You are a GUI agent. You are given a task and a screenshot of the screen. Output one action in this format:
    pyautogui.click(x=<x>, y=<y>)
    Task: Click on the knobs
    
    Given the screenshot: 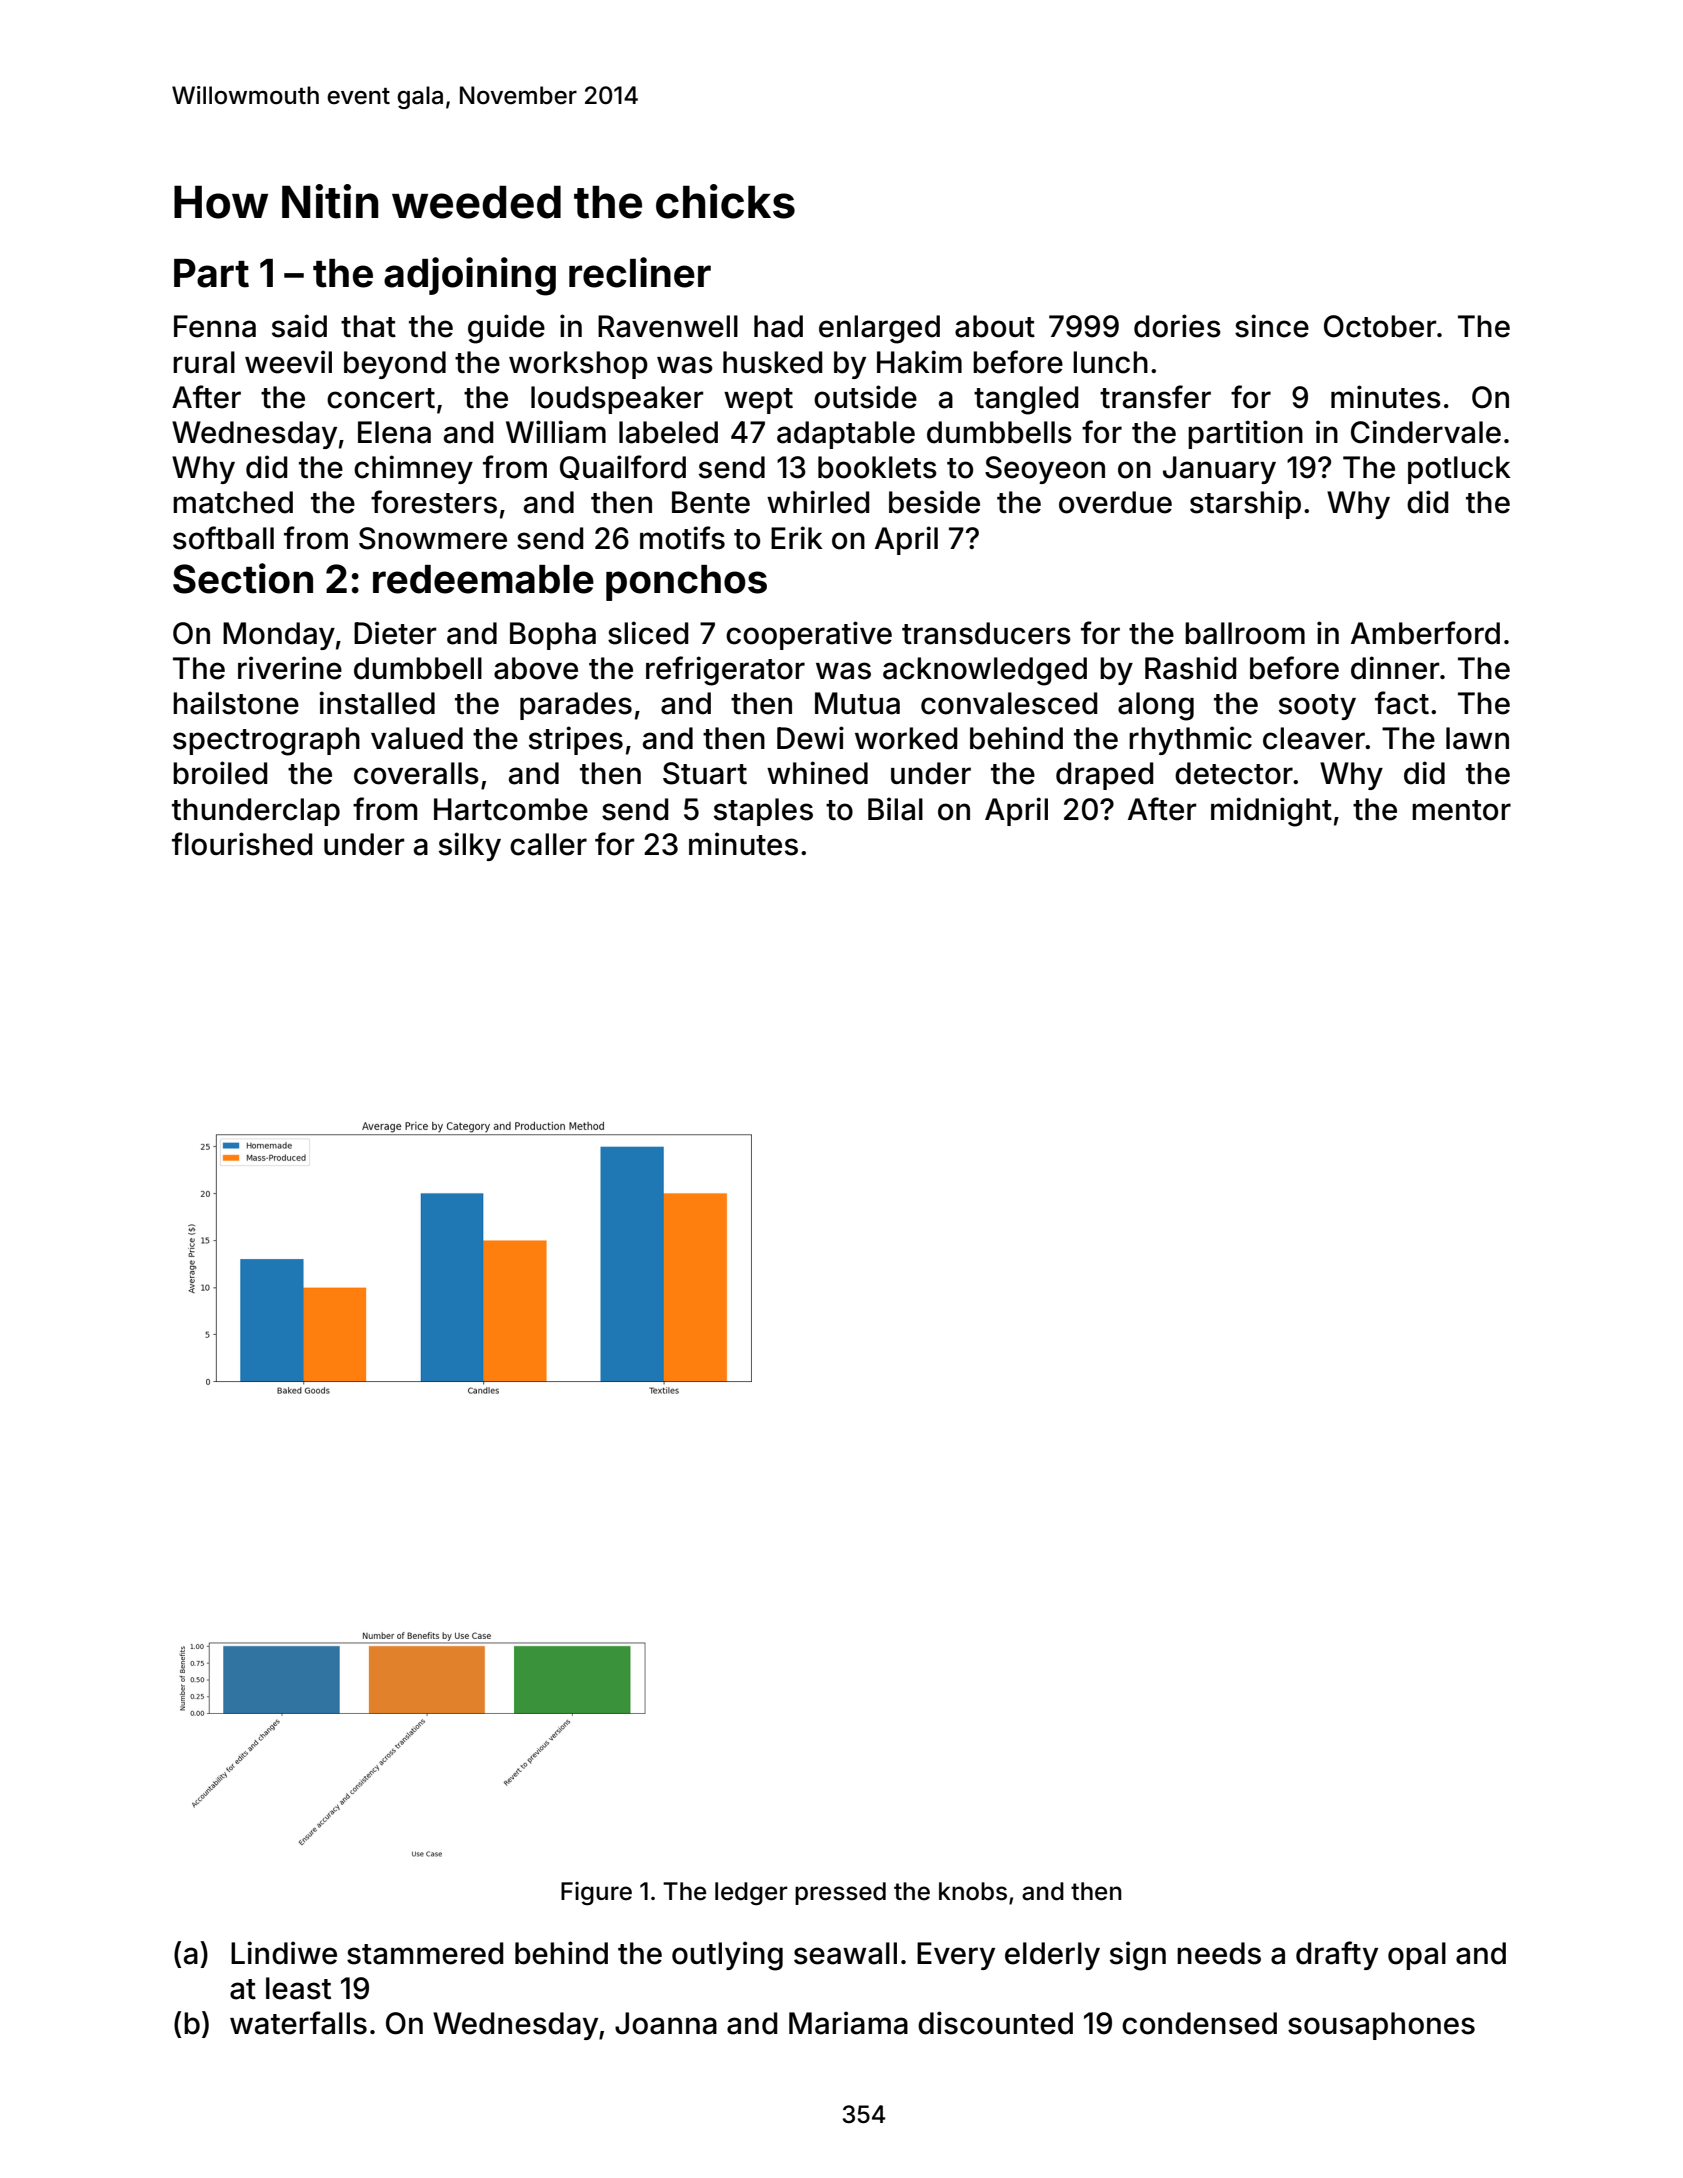 What is the action you would take?
    pyautogui.click(x=973, y=1891)
